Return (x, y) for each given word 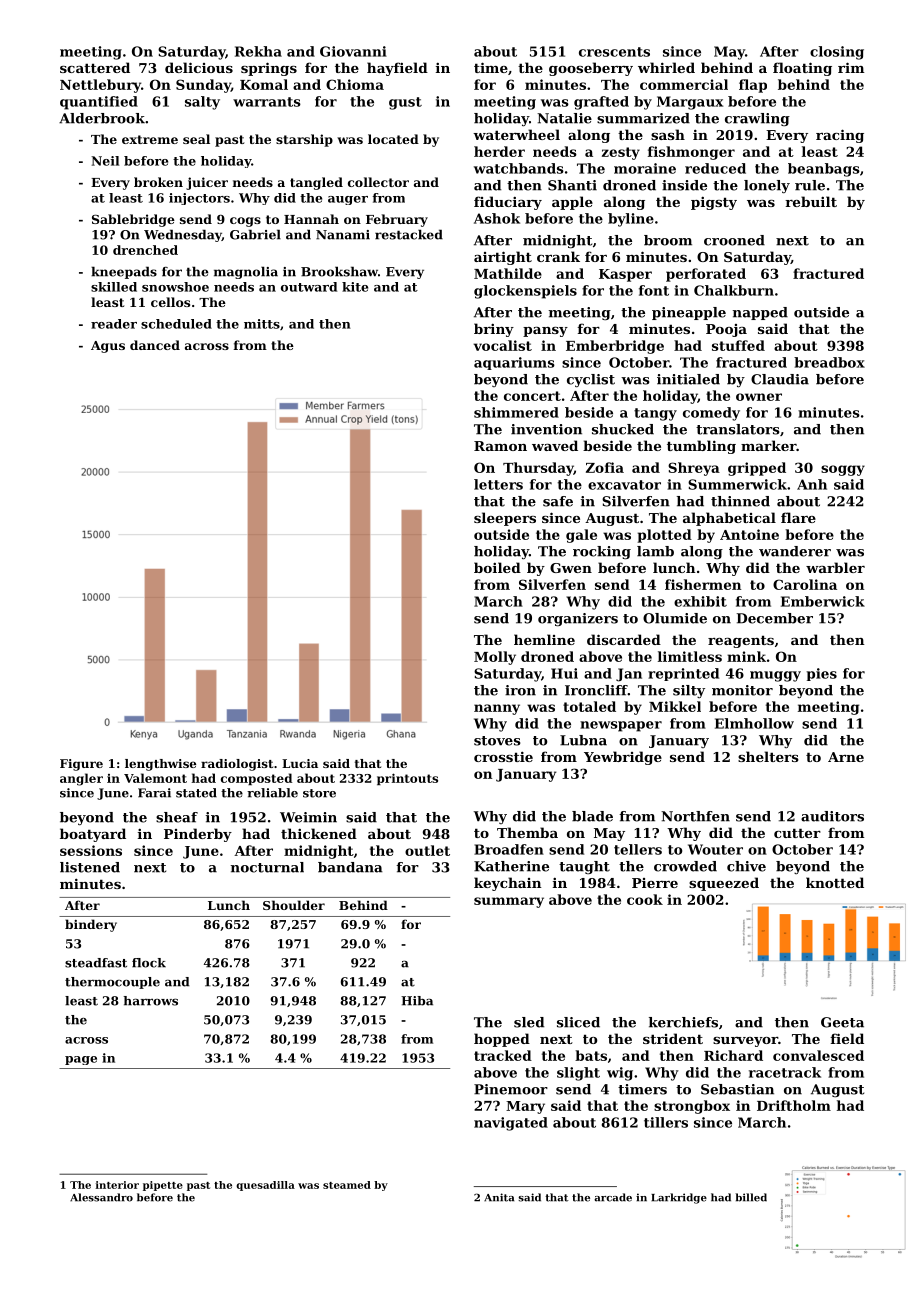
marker (768, 445)
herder (499, 151)
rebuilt (811, 201)
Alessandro (101, 1197)
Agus (108, 347)
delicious (199, 67)
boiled (497, 567)
